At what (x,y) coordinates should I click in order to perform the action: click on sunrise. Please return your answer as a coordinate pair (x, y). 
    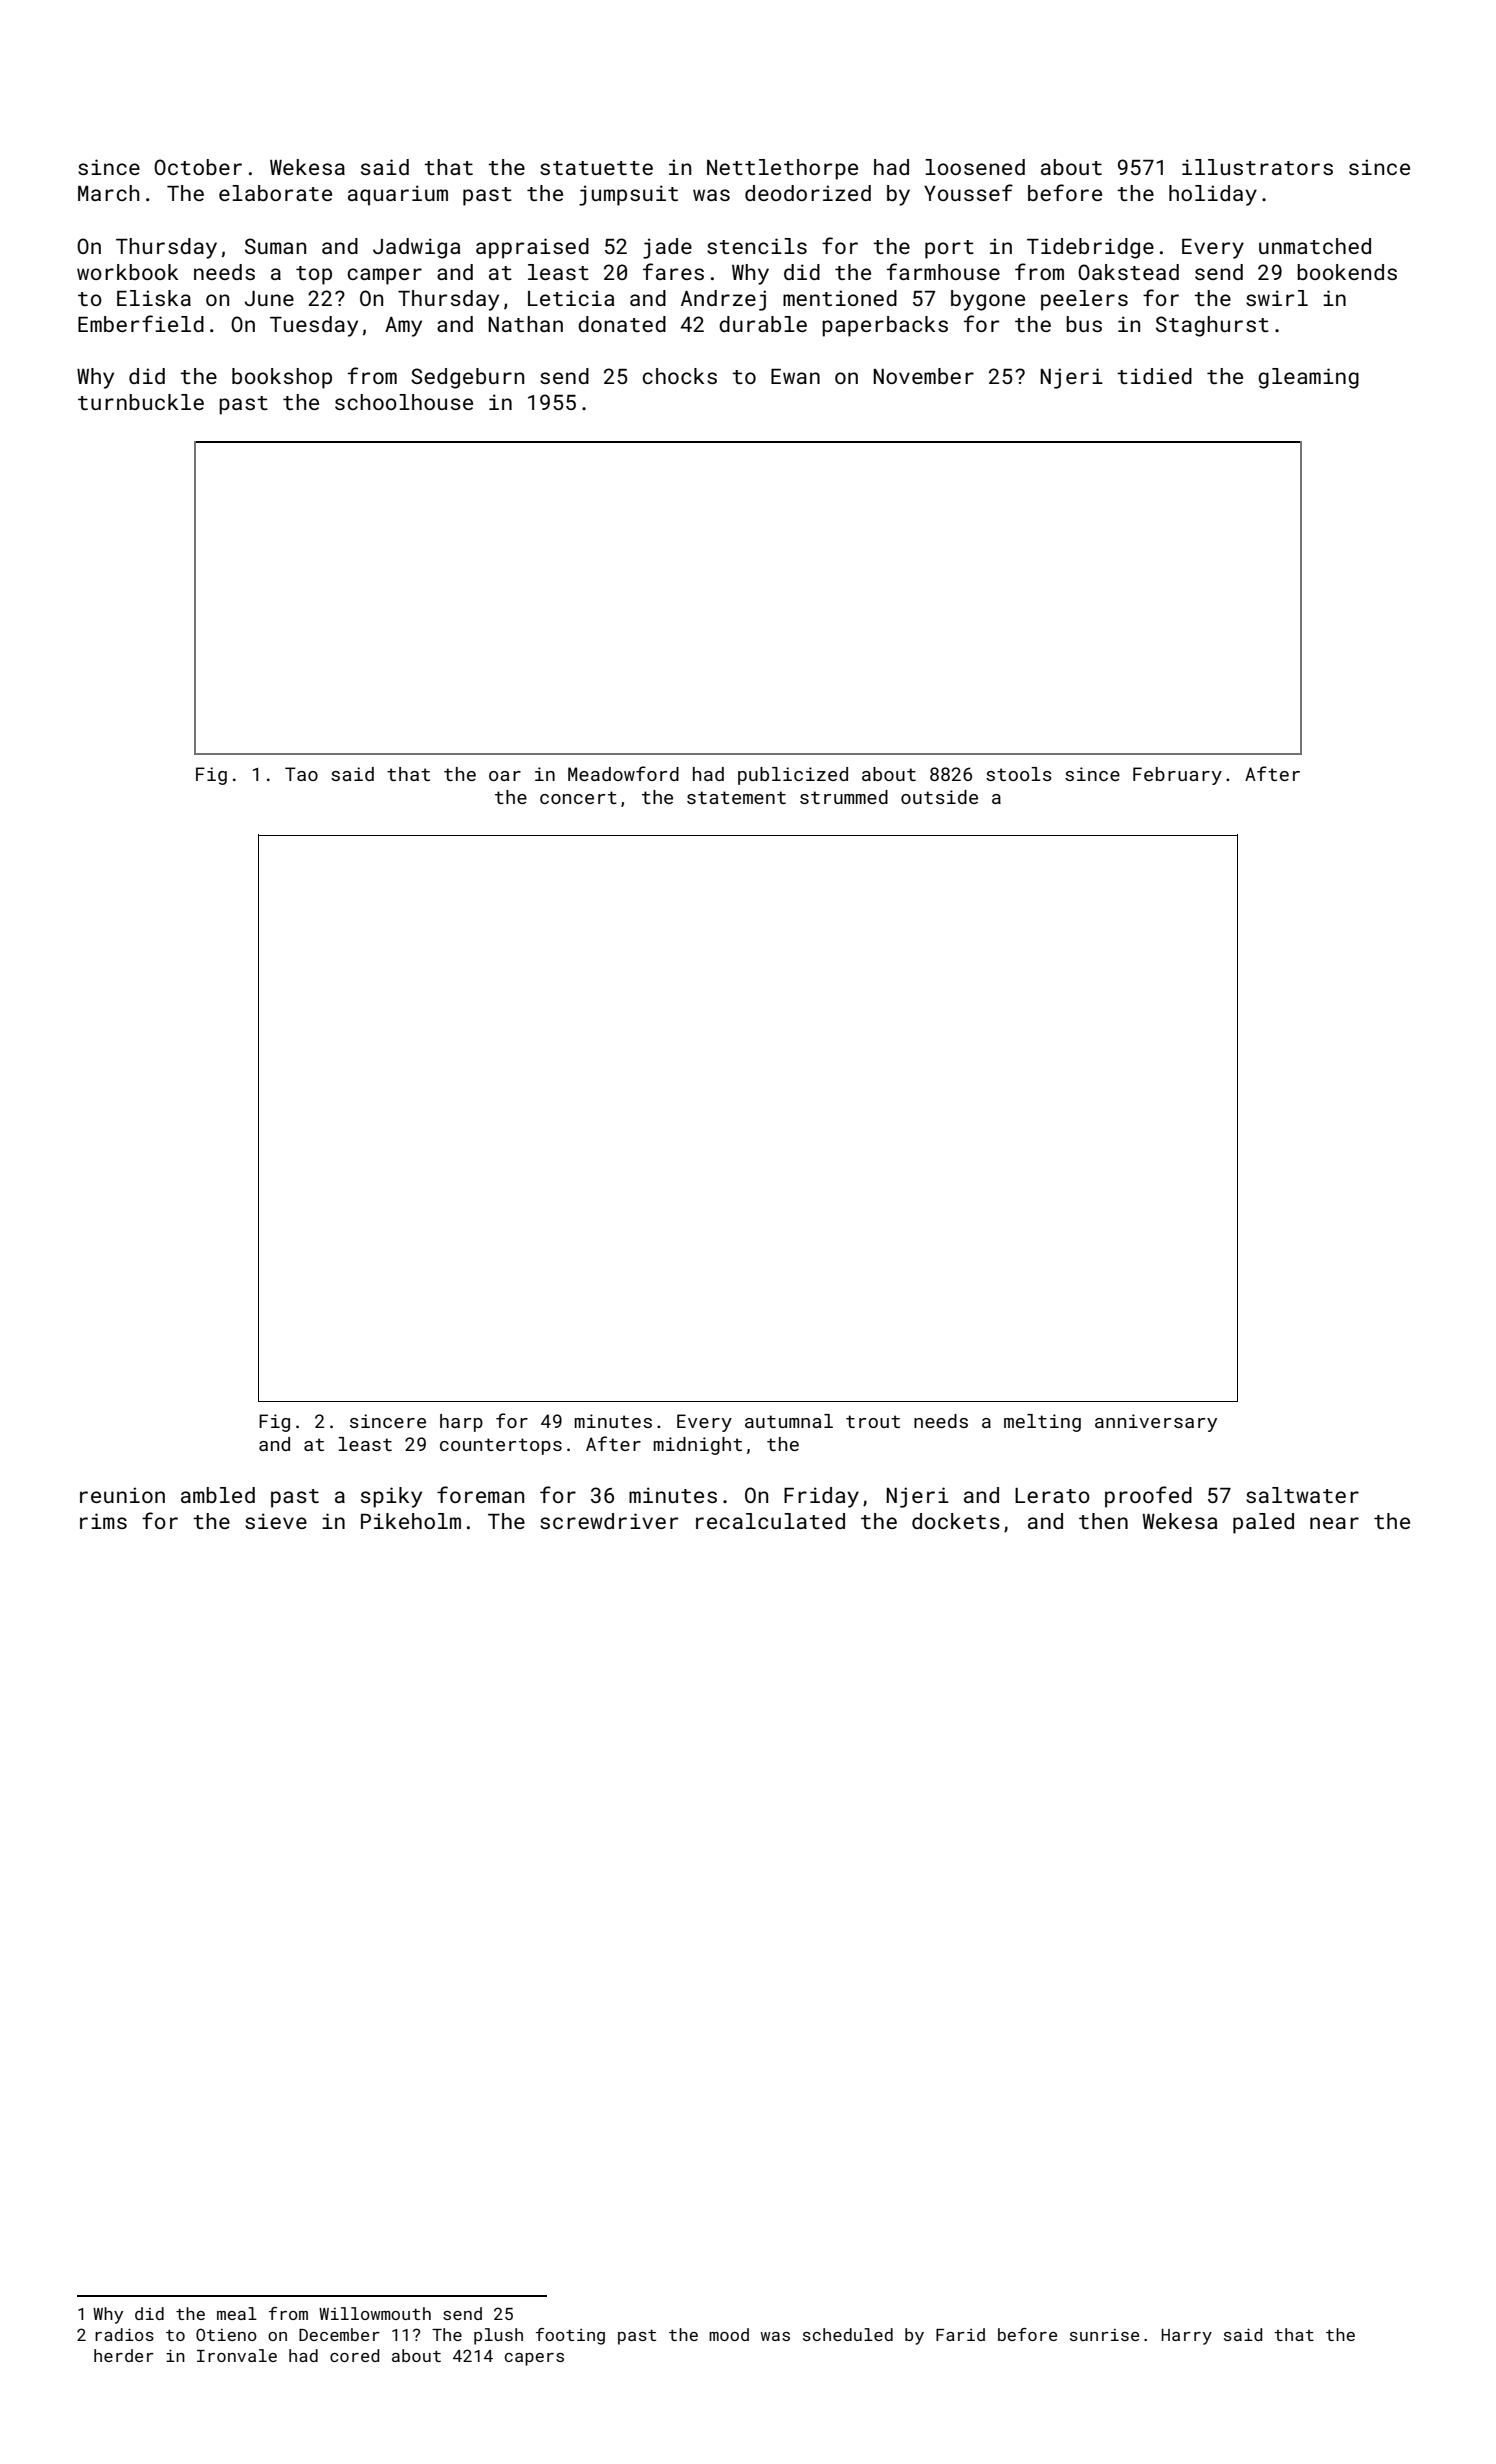
    Looking at the image, I should click on (1104, 2335).
